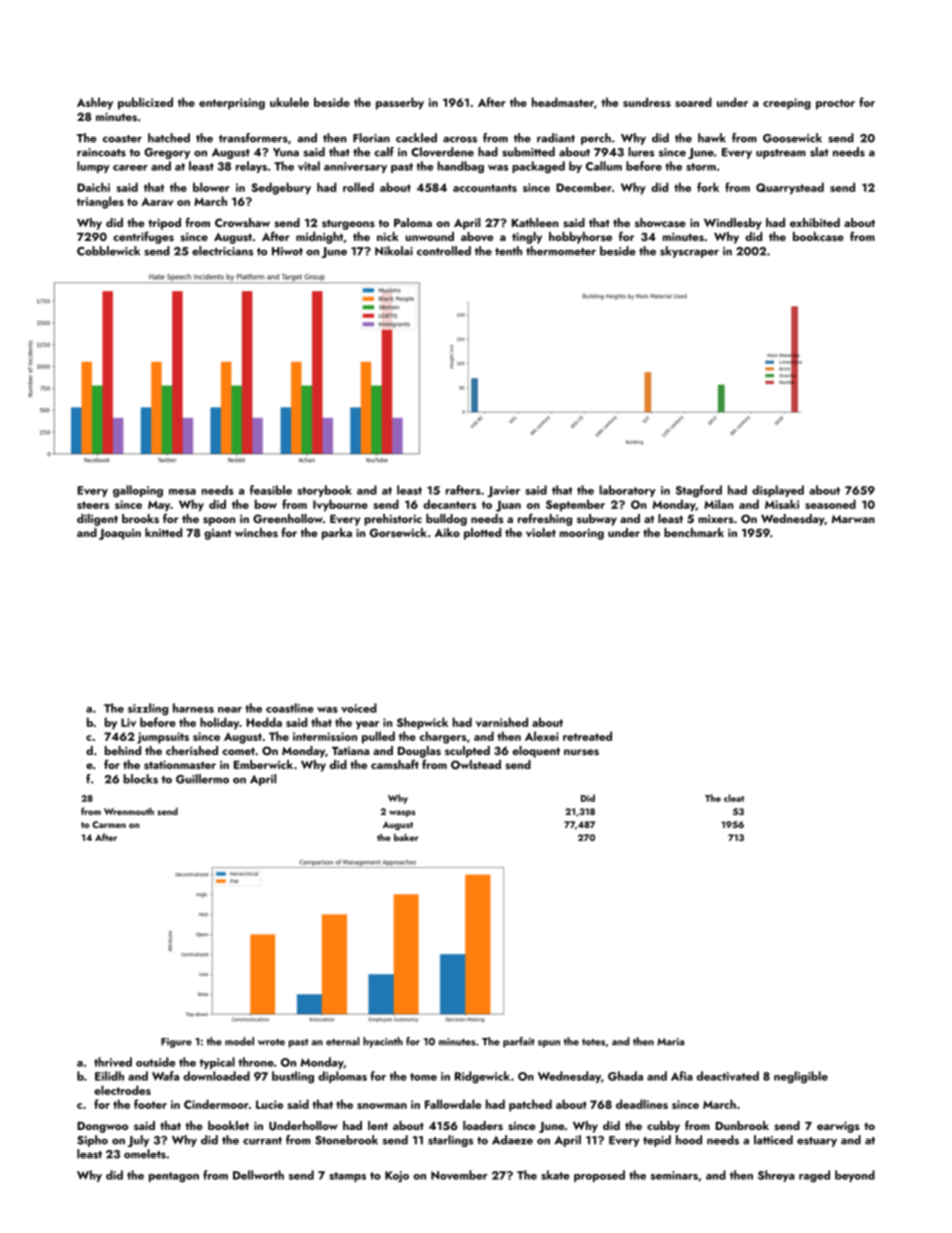 This image has height=1233, width=952. Describe the element at coordinates (563, 102) in the image. I see `headmaster` at that location.
